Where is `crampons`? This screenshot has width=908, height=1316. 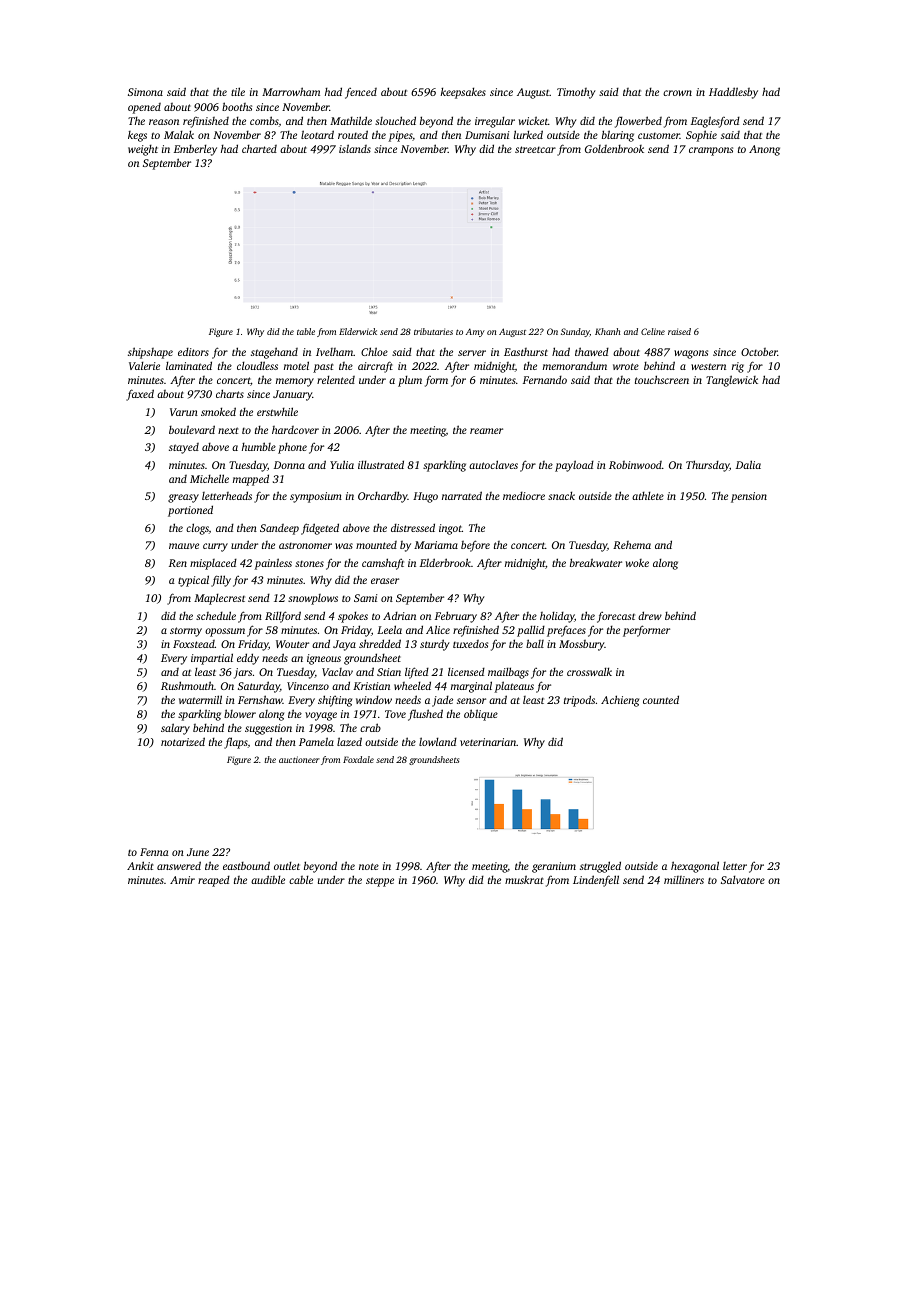 crampons is located at coordinates (711, 151).
